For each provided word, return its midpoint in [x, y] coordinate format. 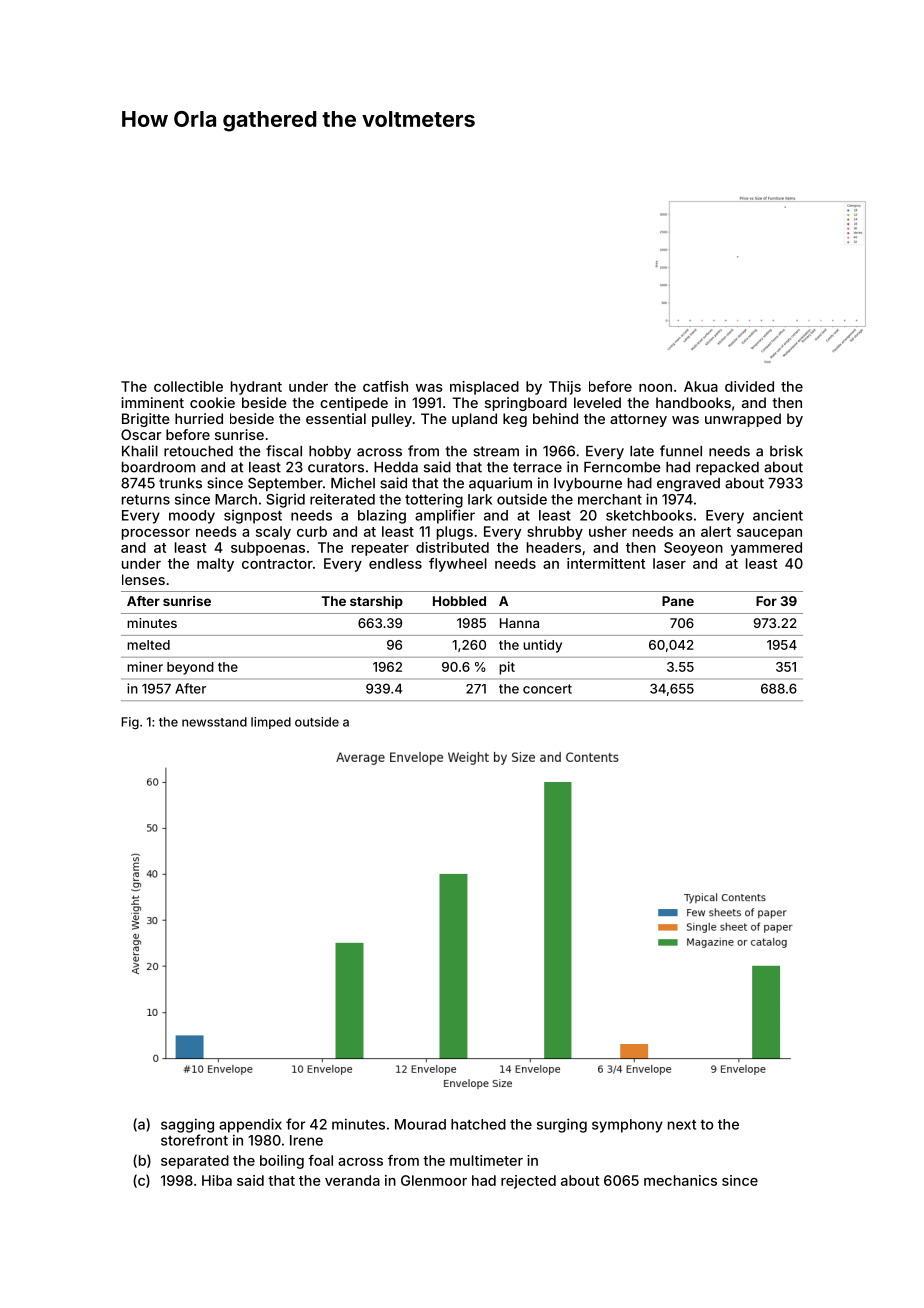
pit [507, 668]
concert [547, 689]
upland [474, 420]
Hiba [217, 1180]
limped [271, 723]
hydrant [256, 388]
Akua [701, 386]
